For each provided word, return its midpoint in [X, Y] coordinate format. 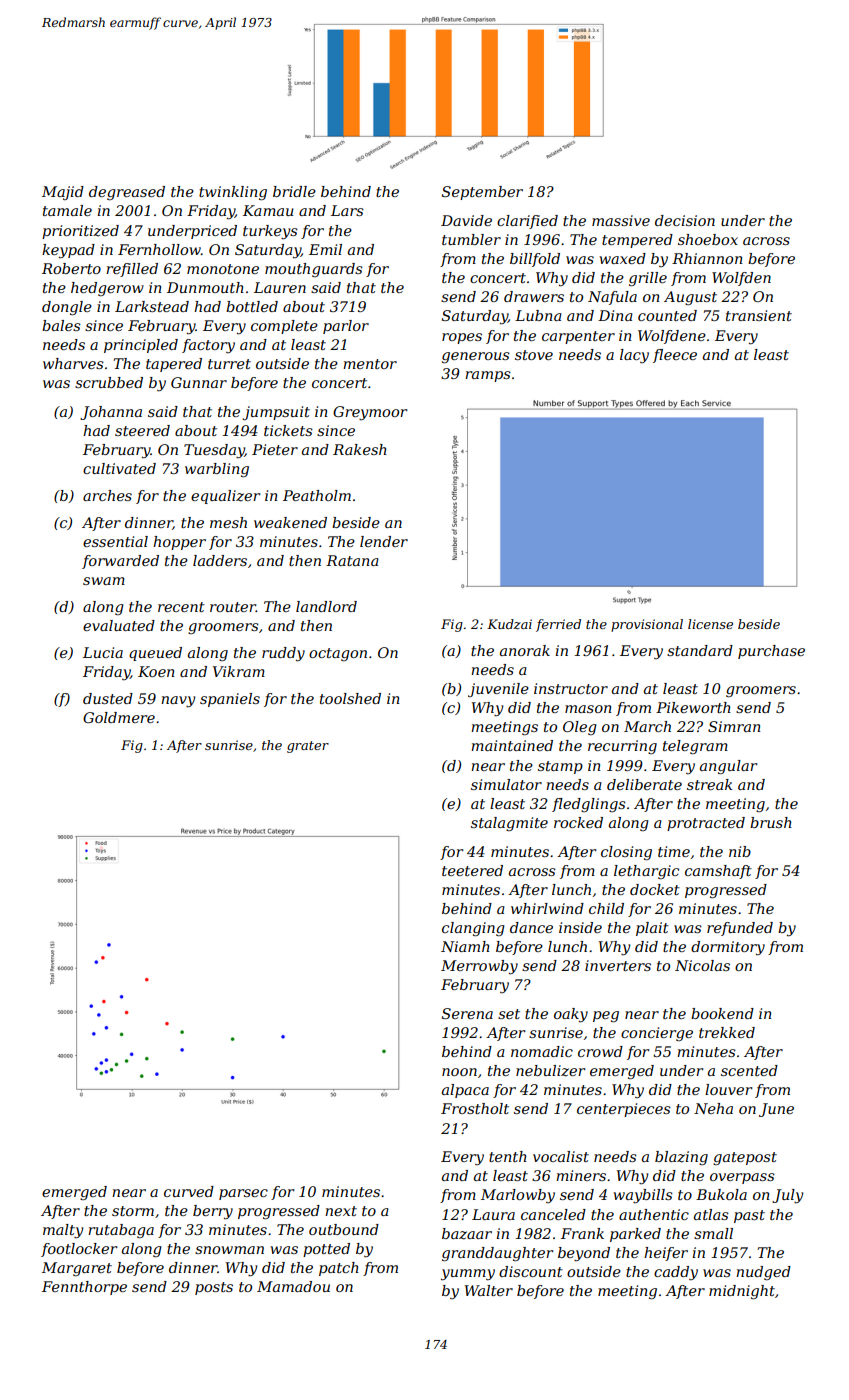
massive [621, 220]
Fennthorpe [84, 1288]
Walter [489, 1290]
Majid [63, 193]
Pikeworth [693, 707]
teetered [472, 870]
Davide [466, 220]
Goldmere [119, 717]
